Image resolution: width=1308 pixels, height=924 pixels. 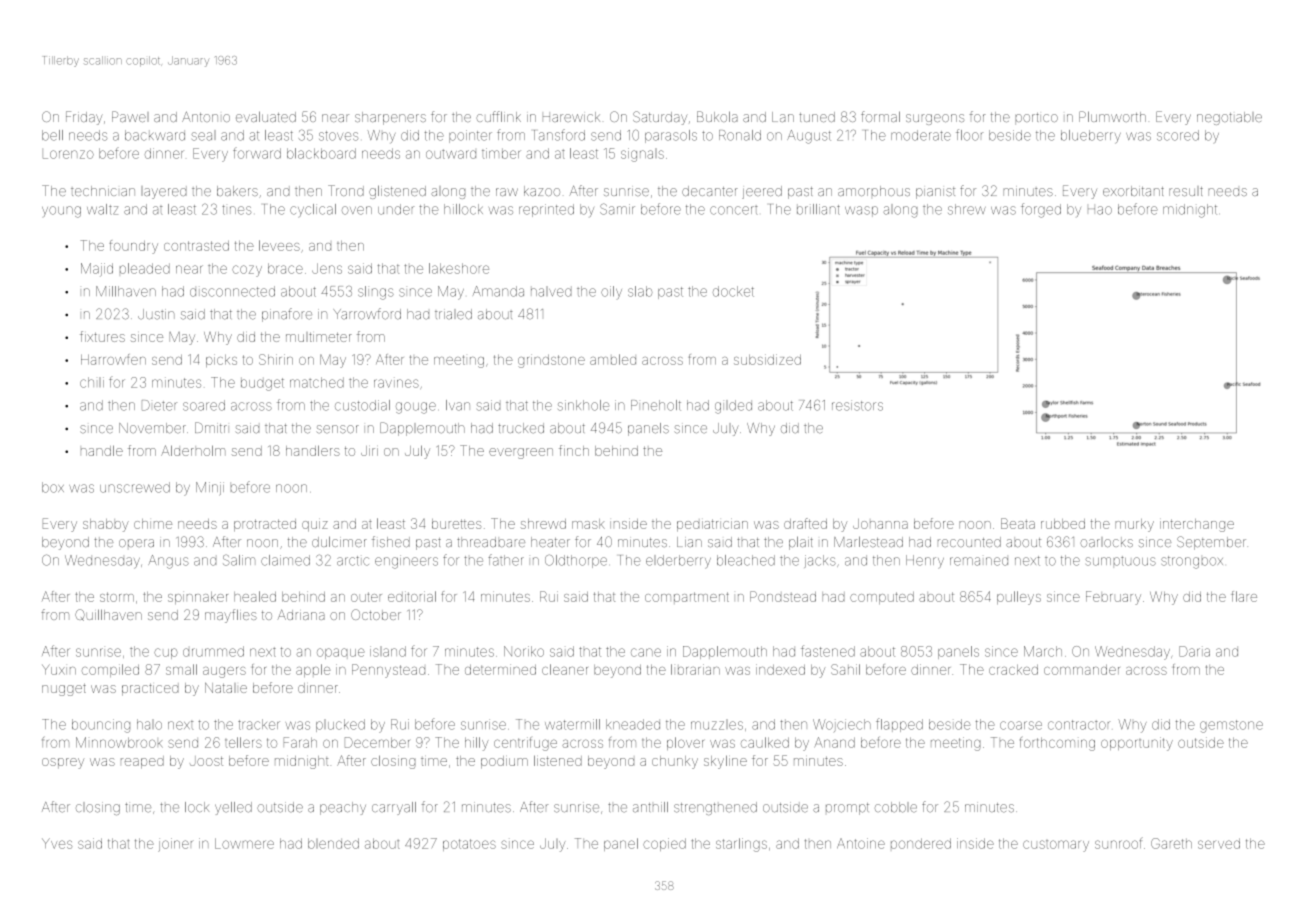 I want to click on resistors, so click(x=857, y=405).
